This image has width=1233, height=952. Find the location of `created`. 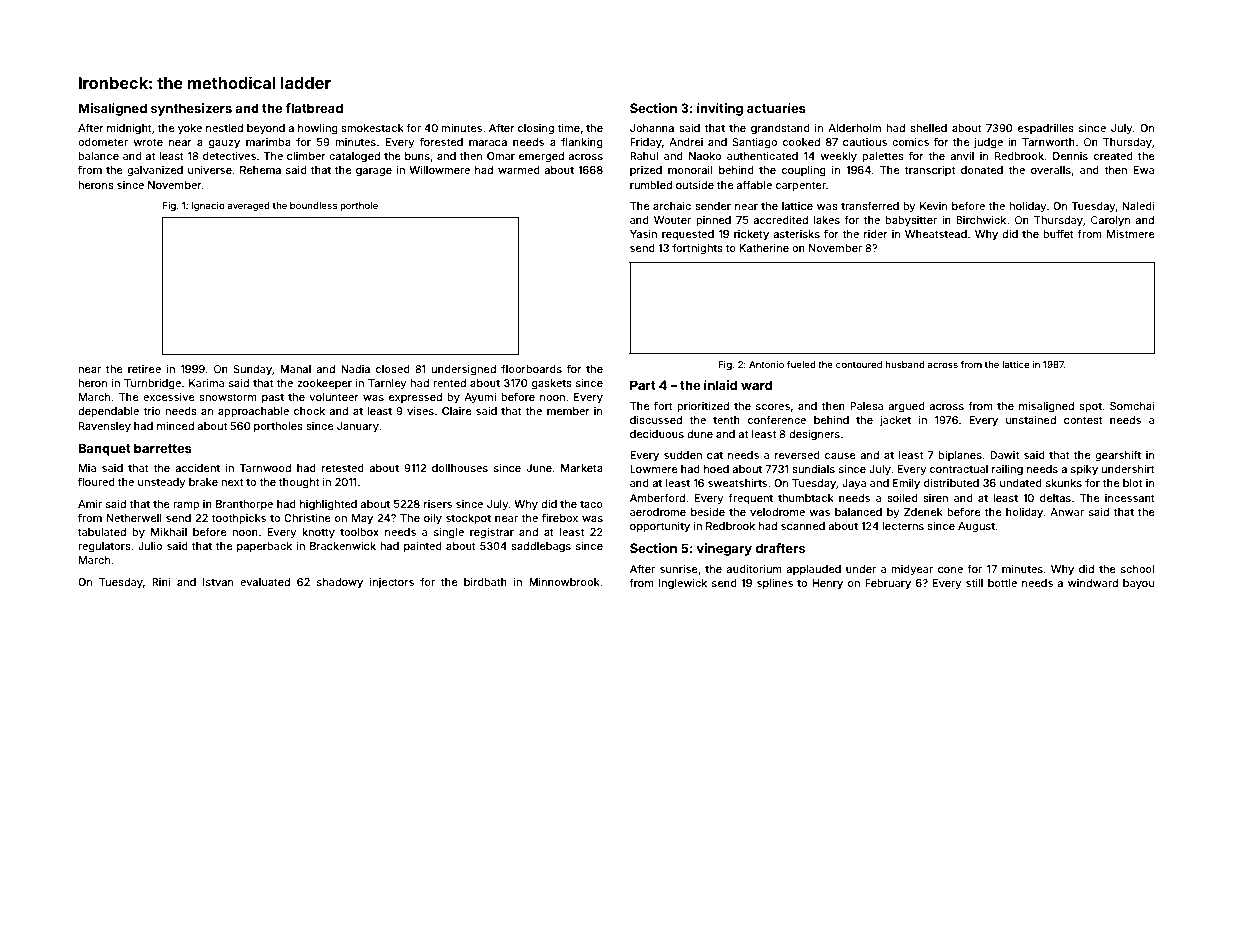

created is located at coordinates (1113, 156).
